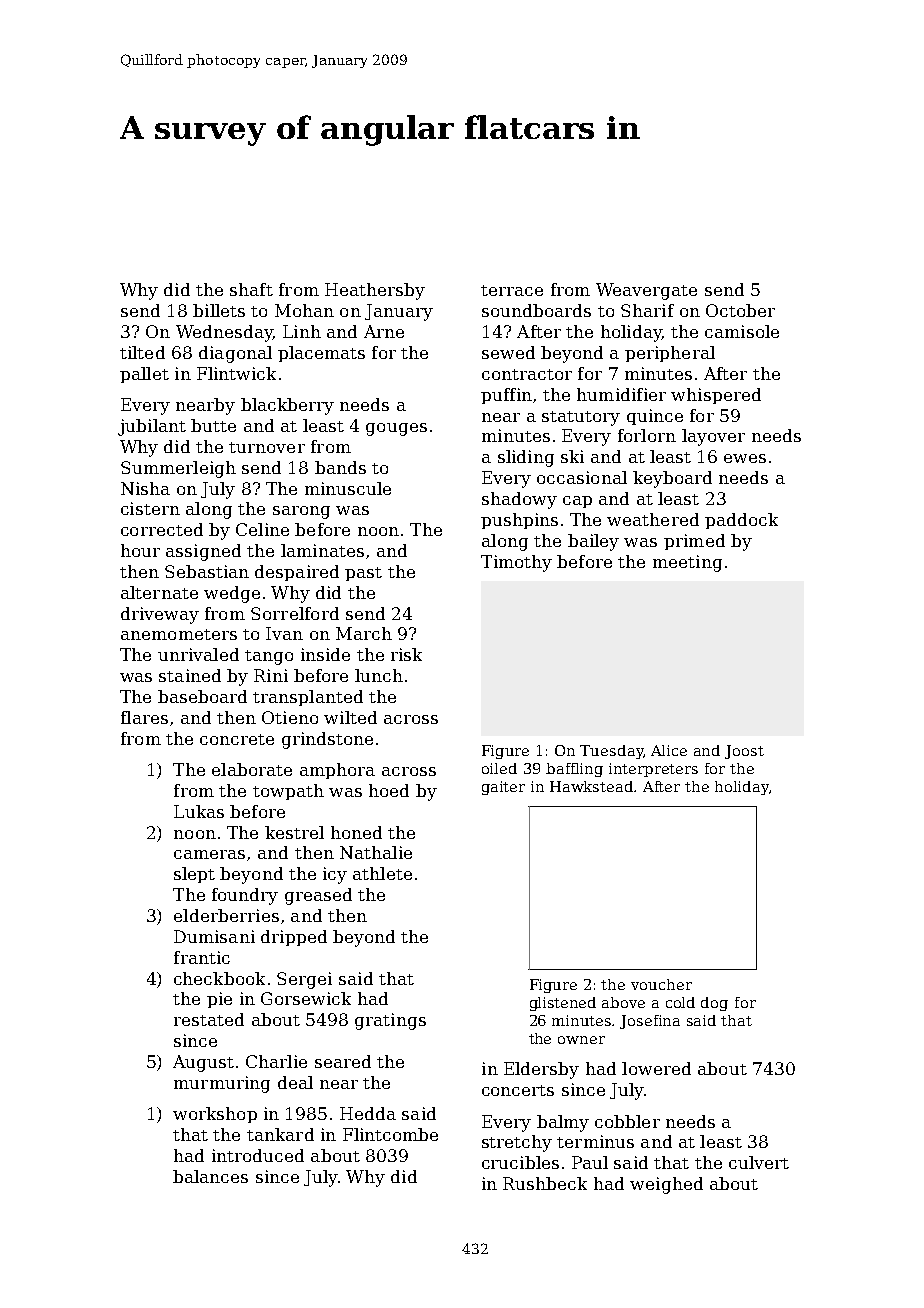 The height and width of the image is (1308, 924). What do you see at coordinates (661, 984) in the image?
I see `voucher` at bounding box center [661, 984].
